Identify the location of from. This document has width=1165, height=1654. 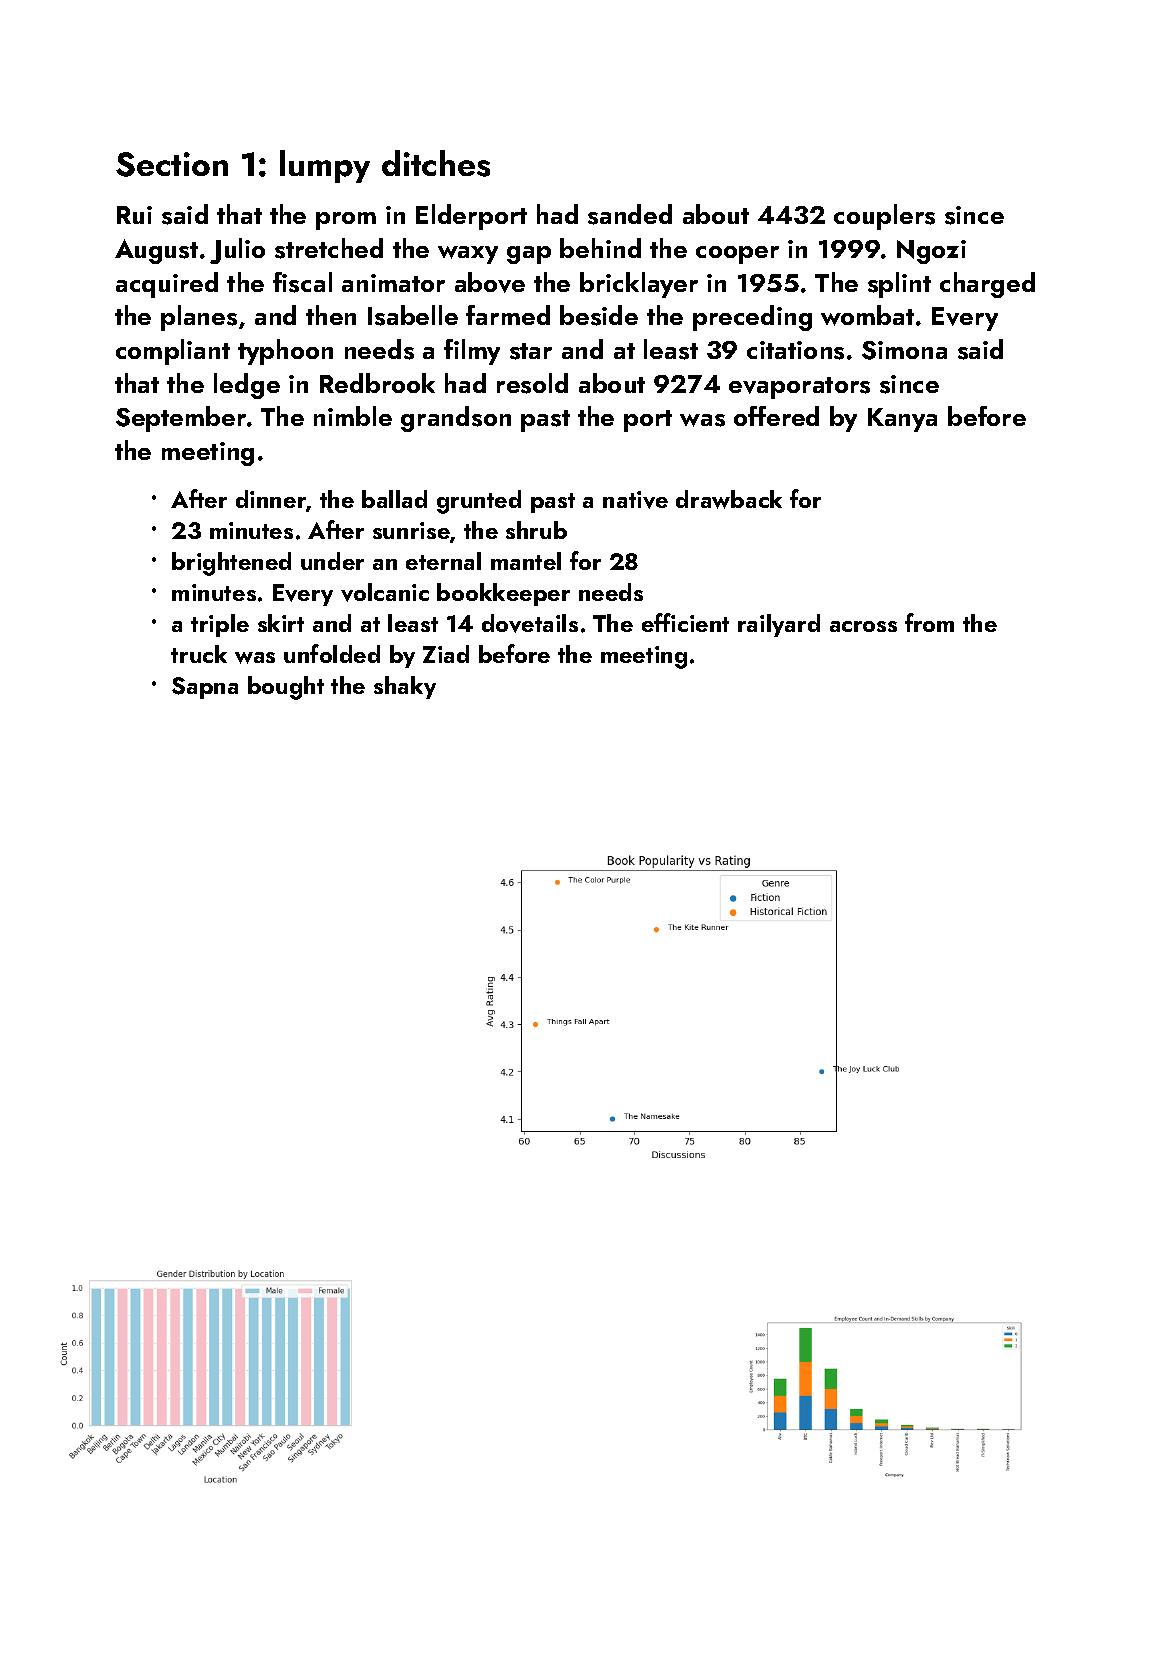
(929, 622).
